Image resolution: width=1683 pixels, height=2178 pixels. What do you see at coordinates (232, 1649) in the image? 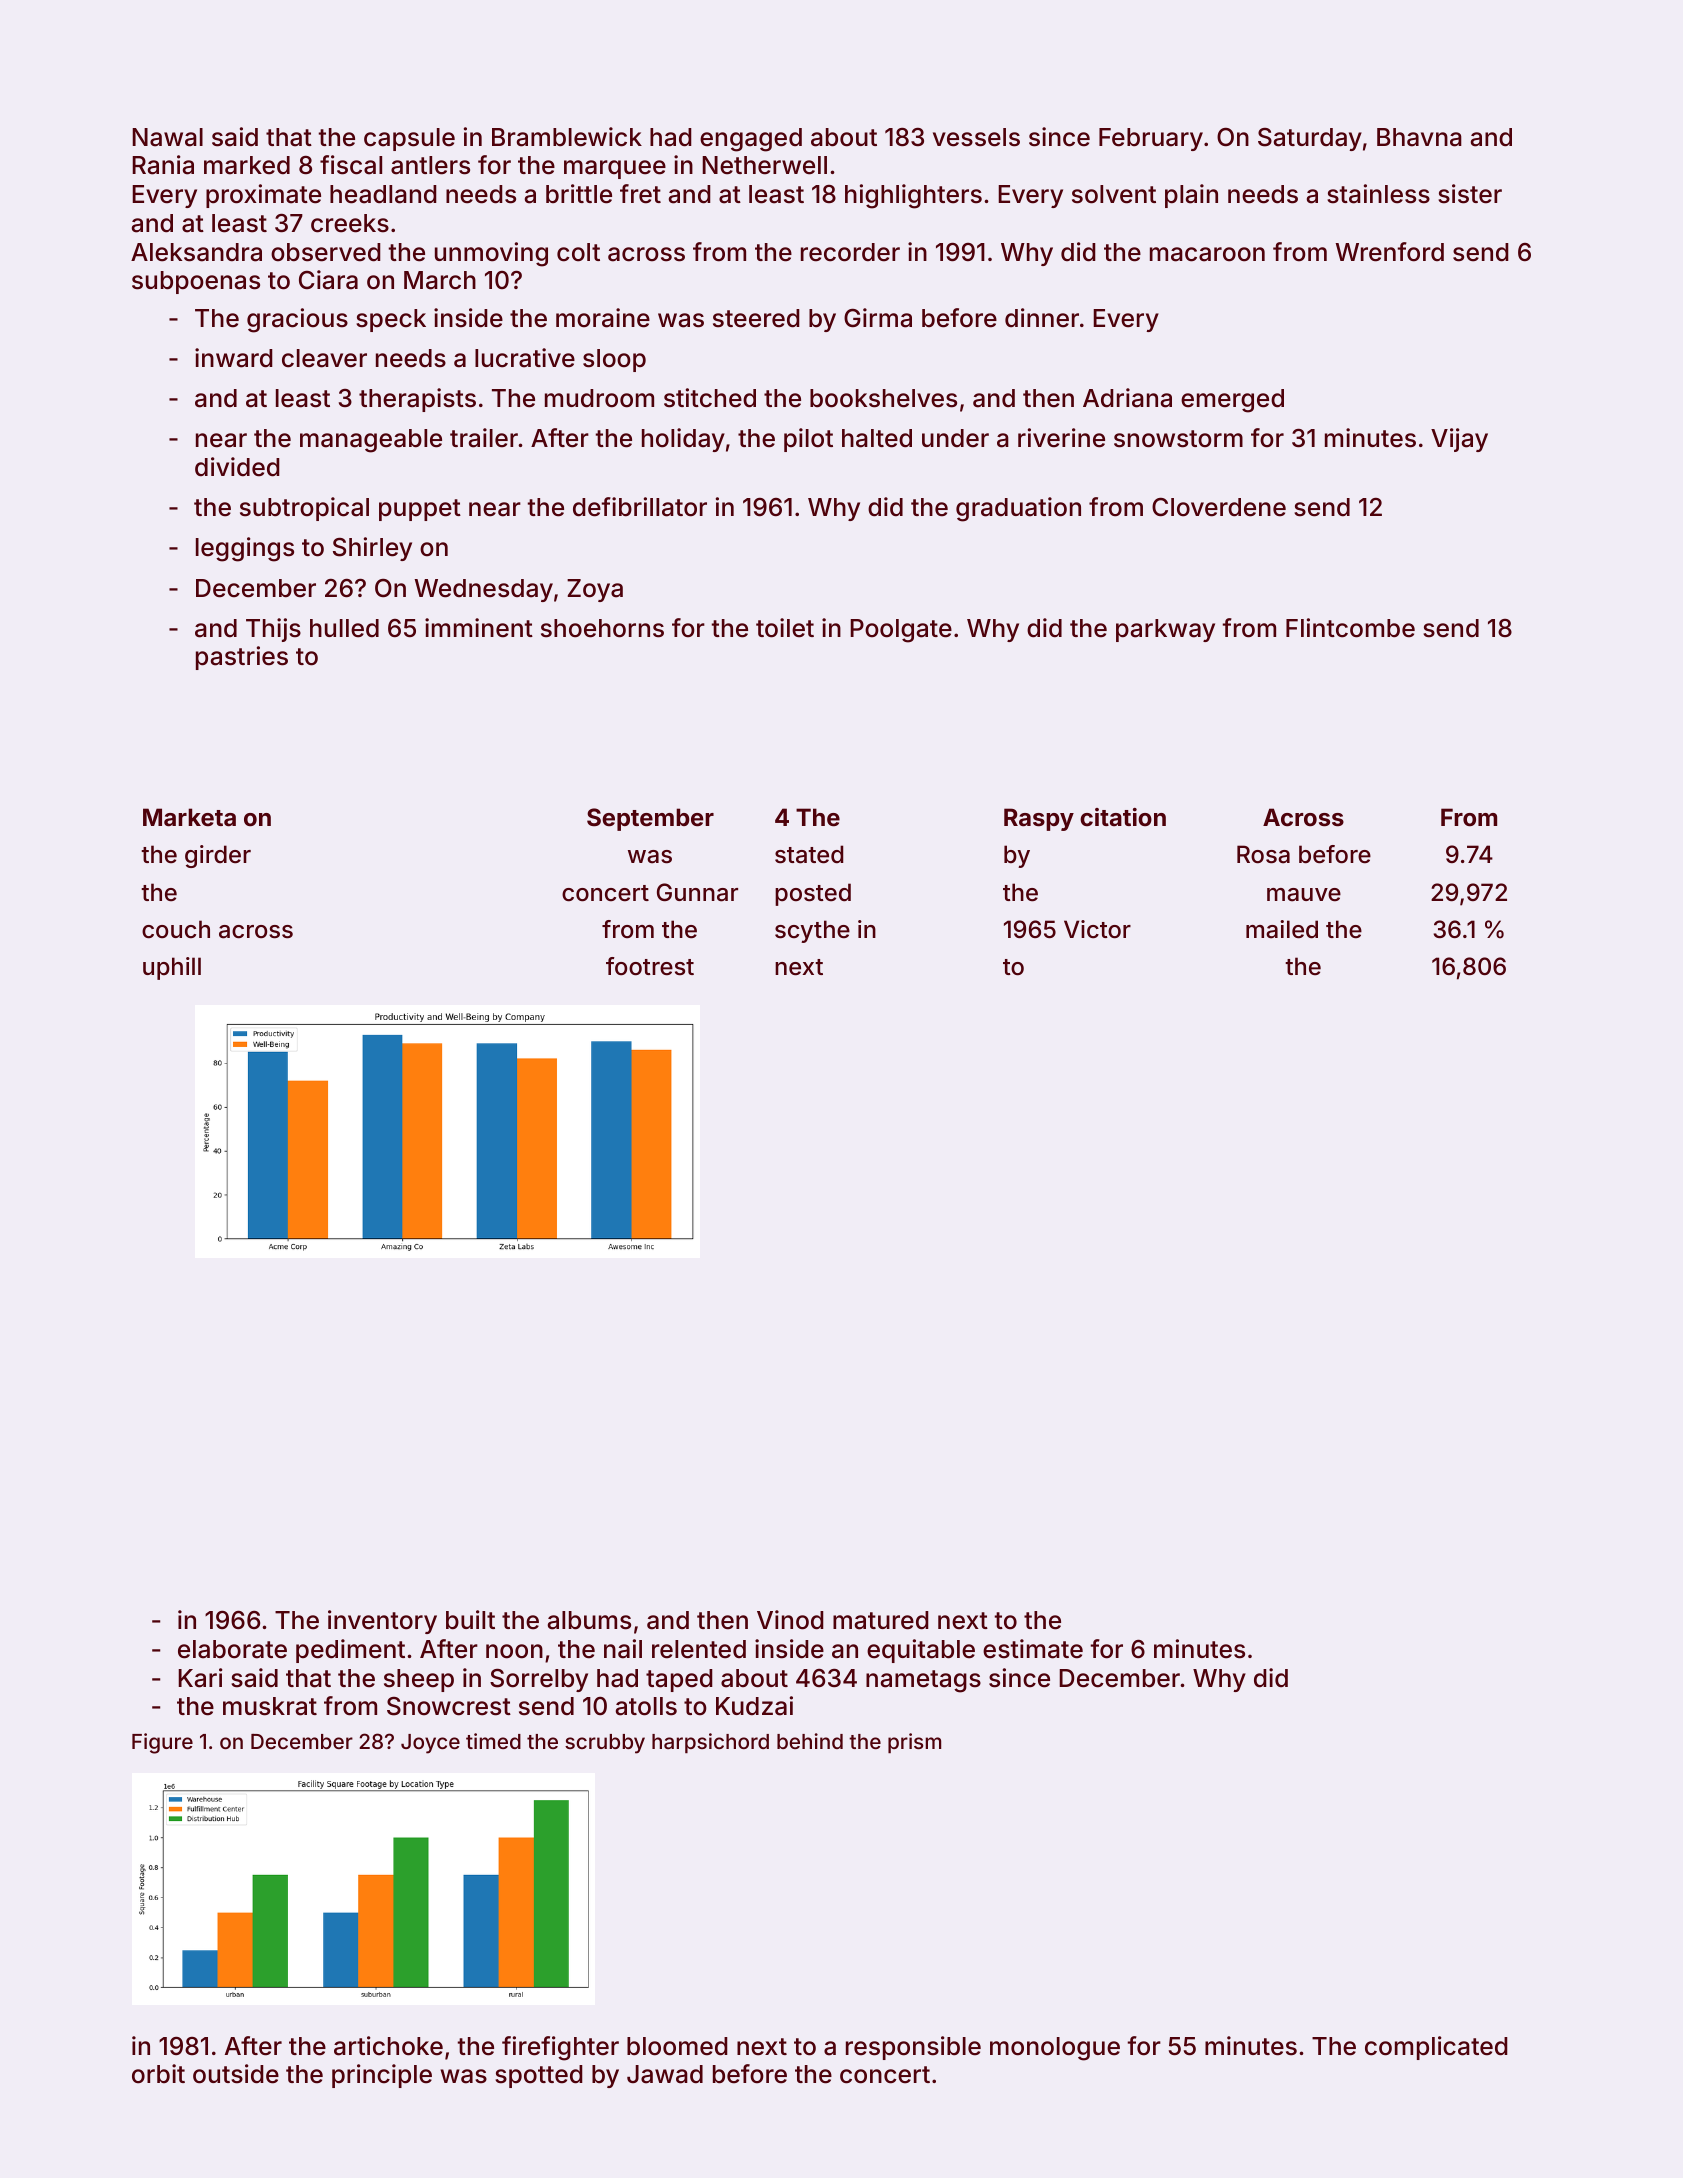
I see `elaborate` at bounding box center [232, 1649].
